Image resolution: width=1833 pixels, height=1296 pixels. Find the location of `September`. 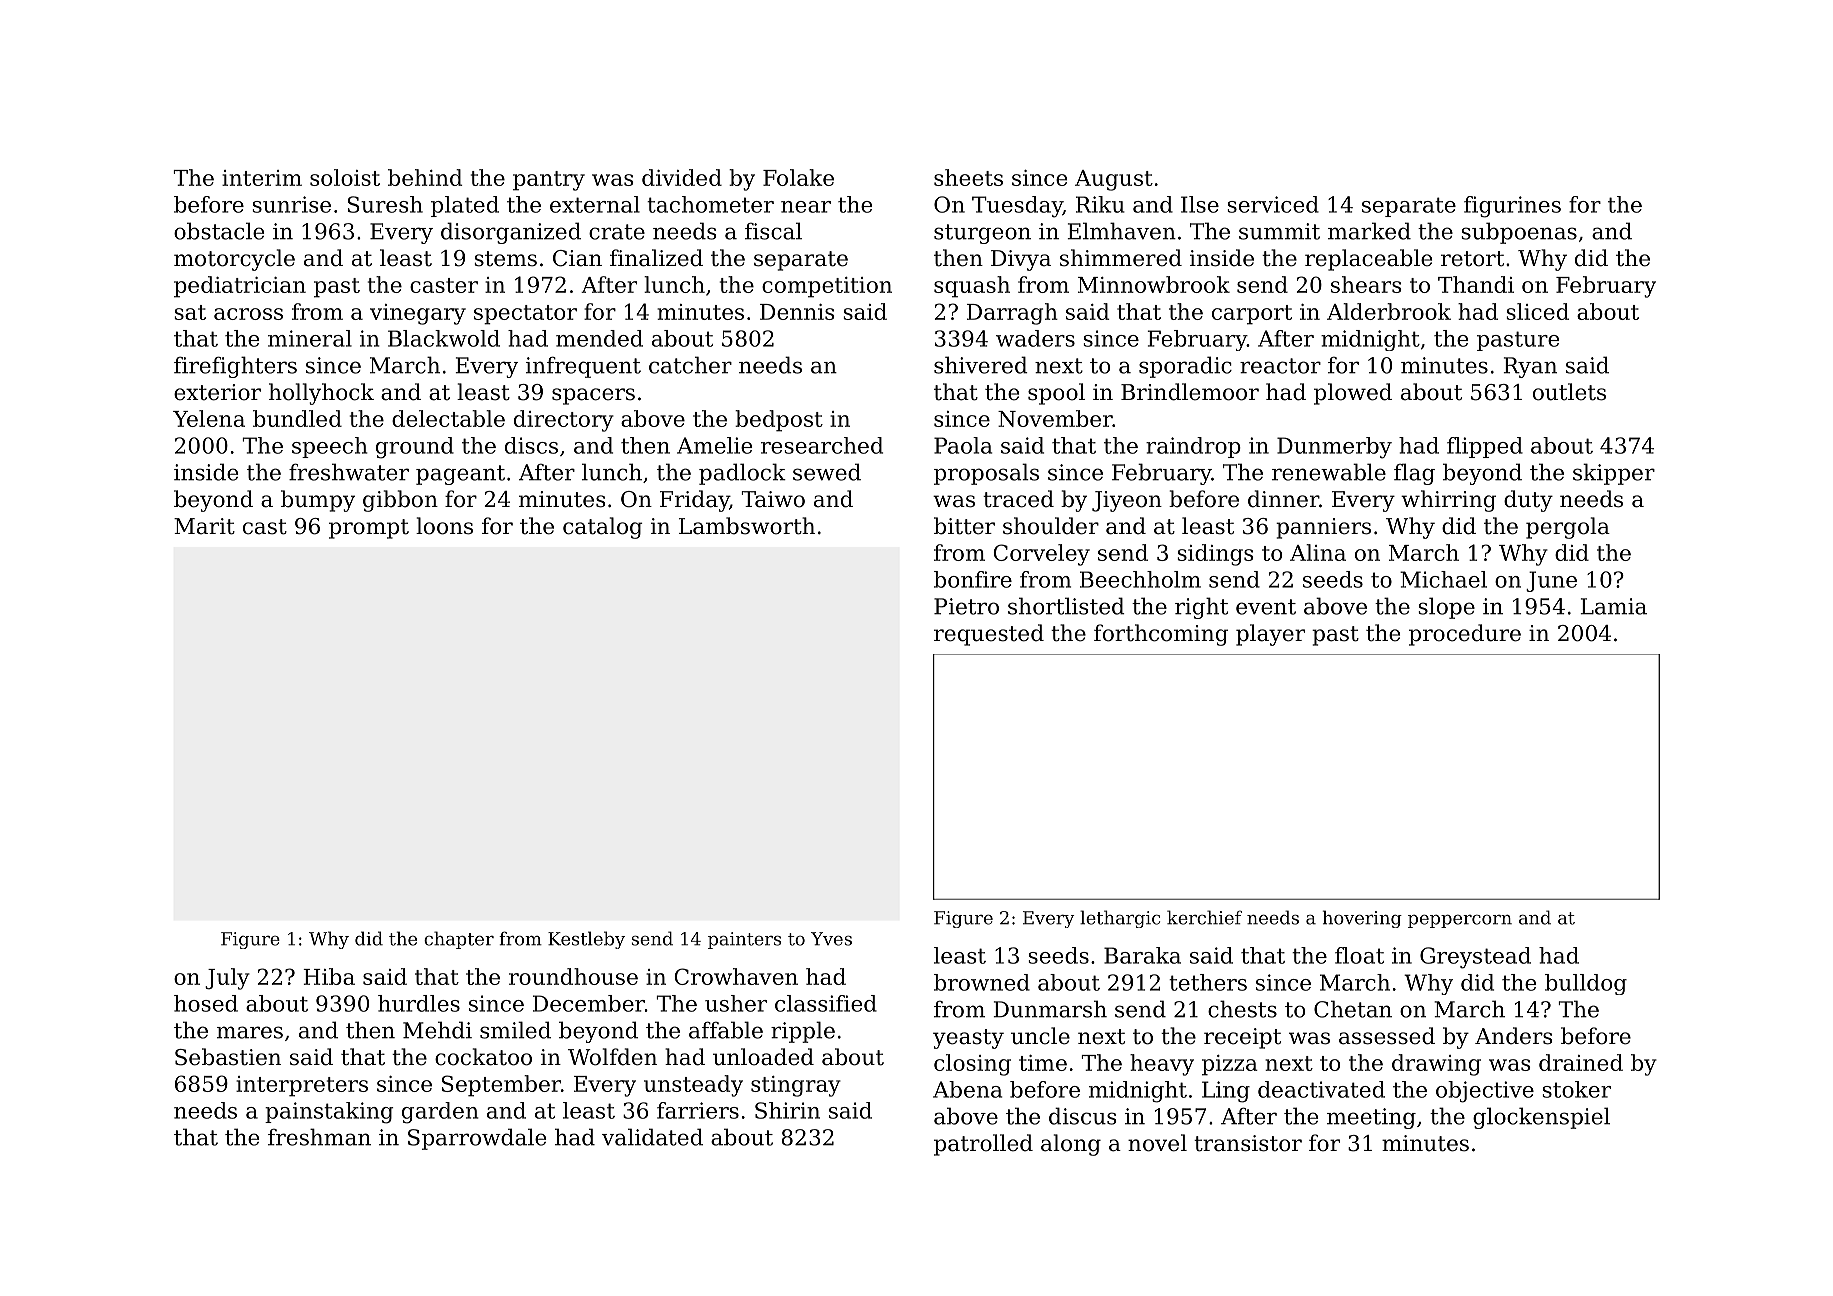

September is located at coordinates (501, 1086).
